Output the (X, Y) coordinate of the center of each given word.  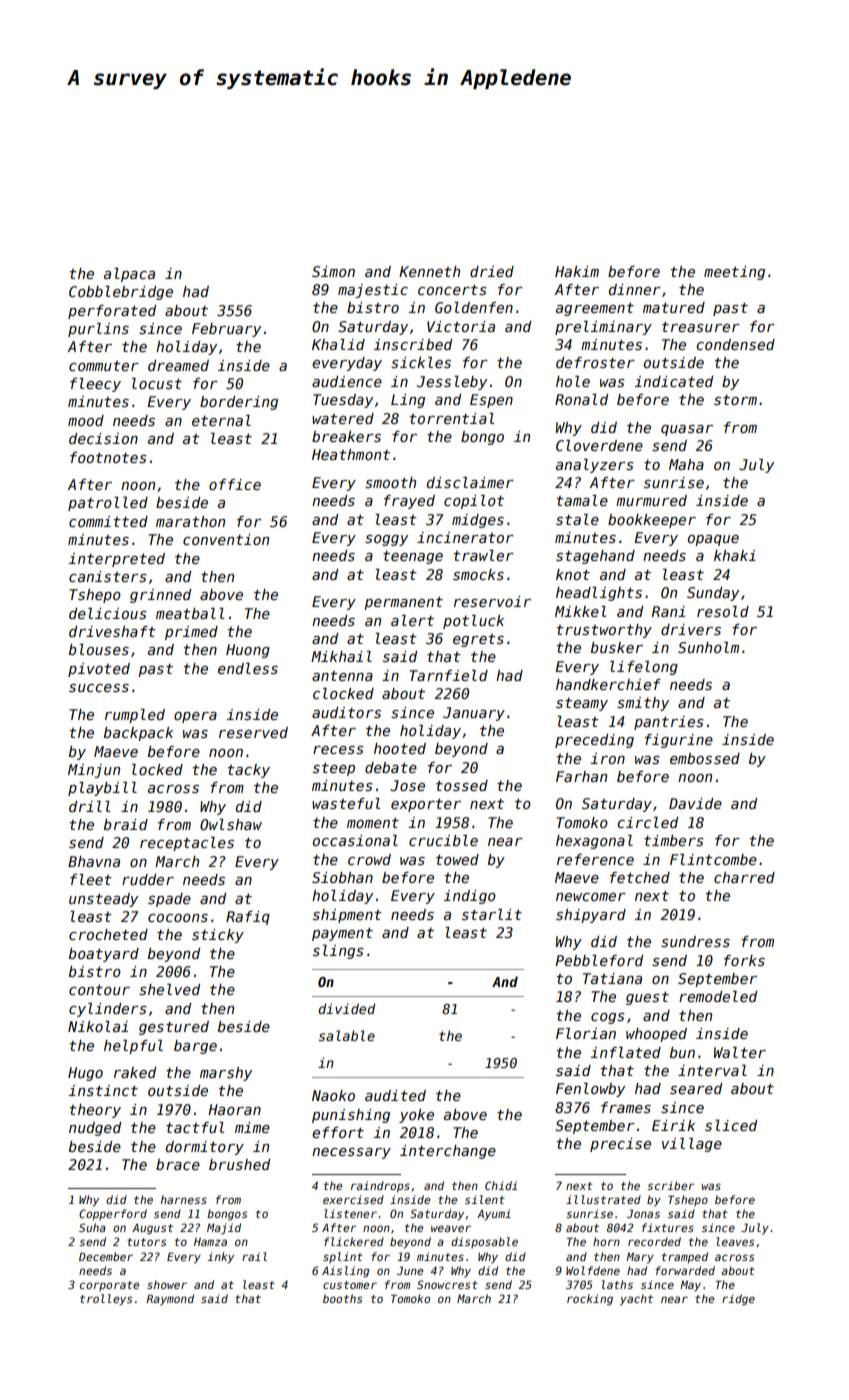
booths (342, 1298)
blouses (99, 649)
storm (735, 400)
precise (620, 1145)
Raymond (170, 1299)
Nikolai (98, 1026)
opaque (713, 540)
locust (157, 383)
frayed (409, 502)
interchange (448, 1152)
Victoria (461, 326)
